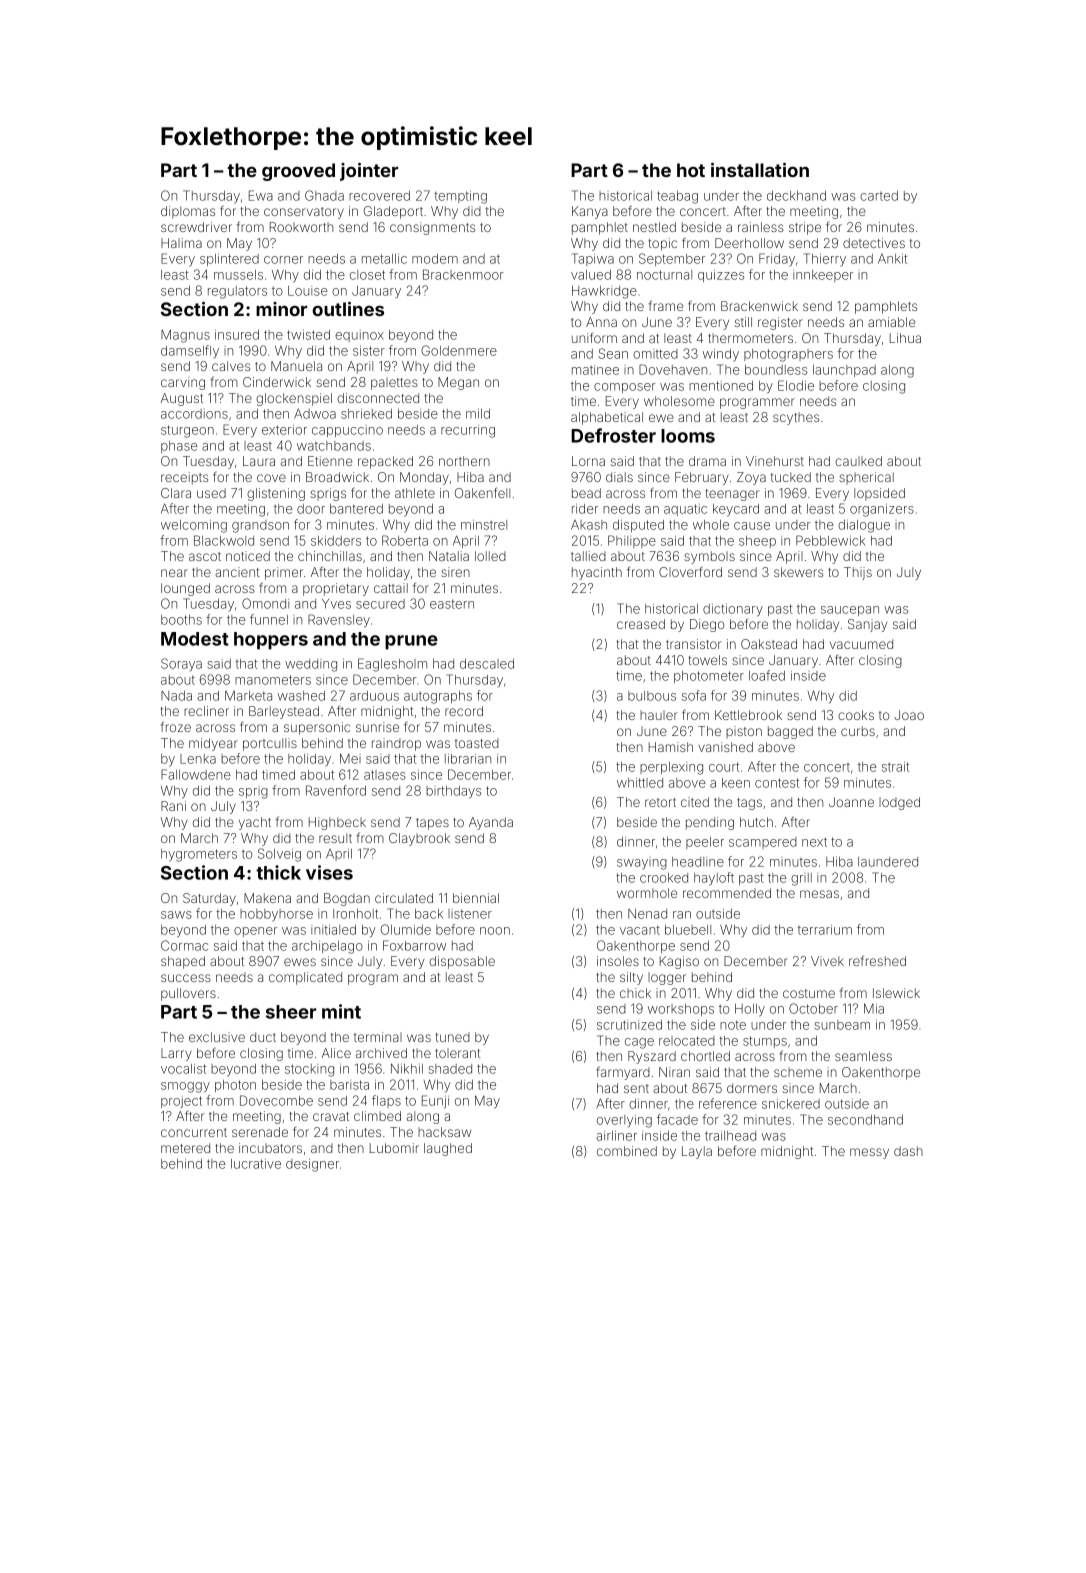 The height and width of the screenshot is (1573, 1086). What do you see at coordinates (638, 526) in the screenshot?
I see `disputed` at bounding box center [638, 526].
